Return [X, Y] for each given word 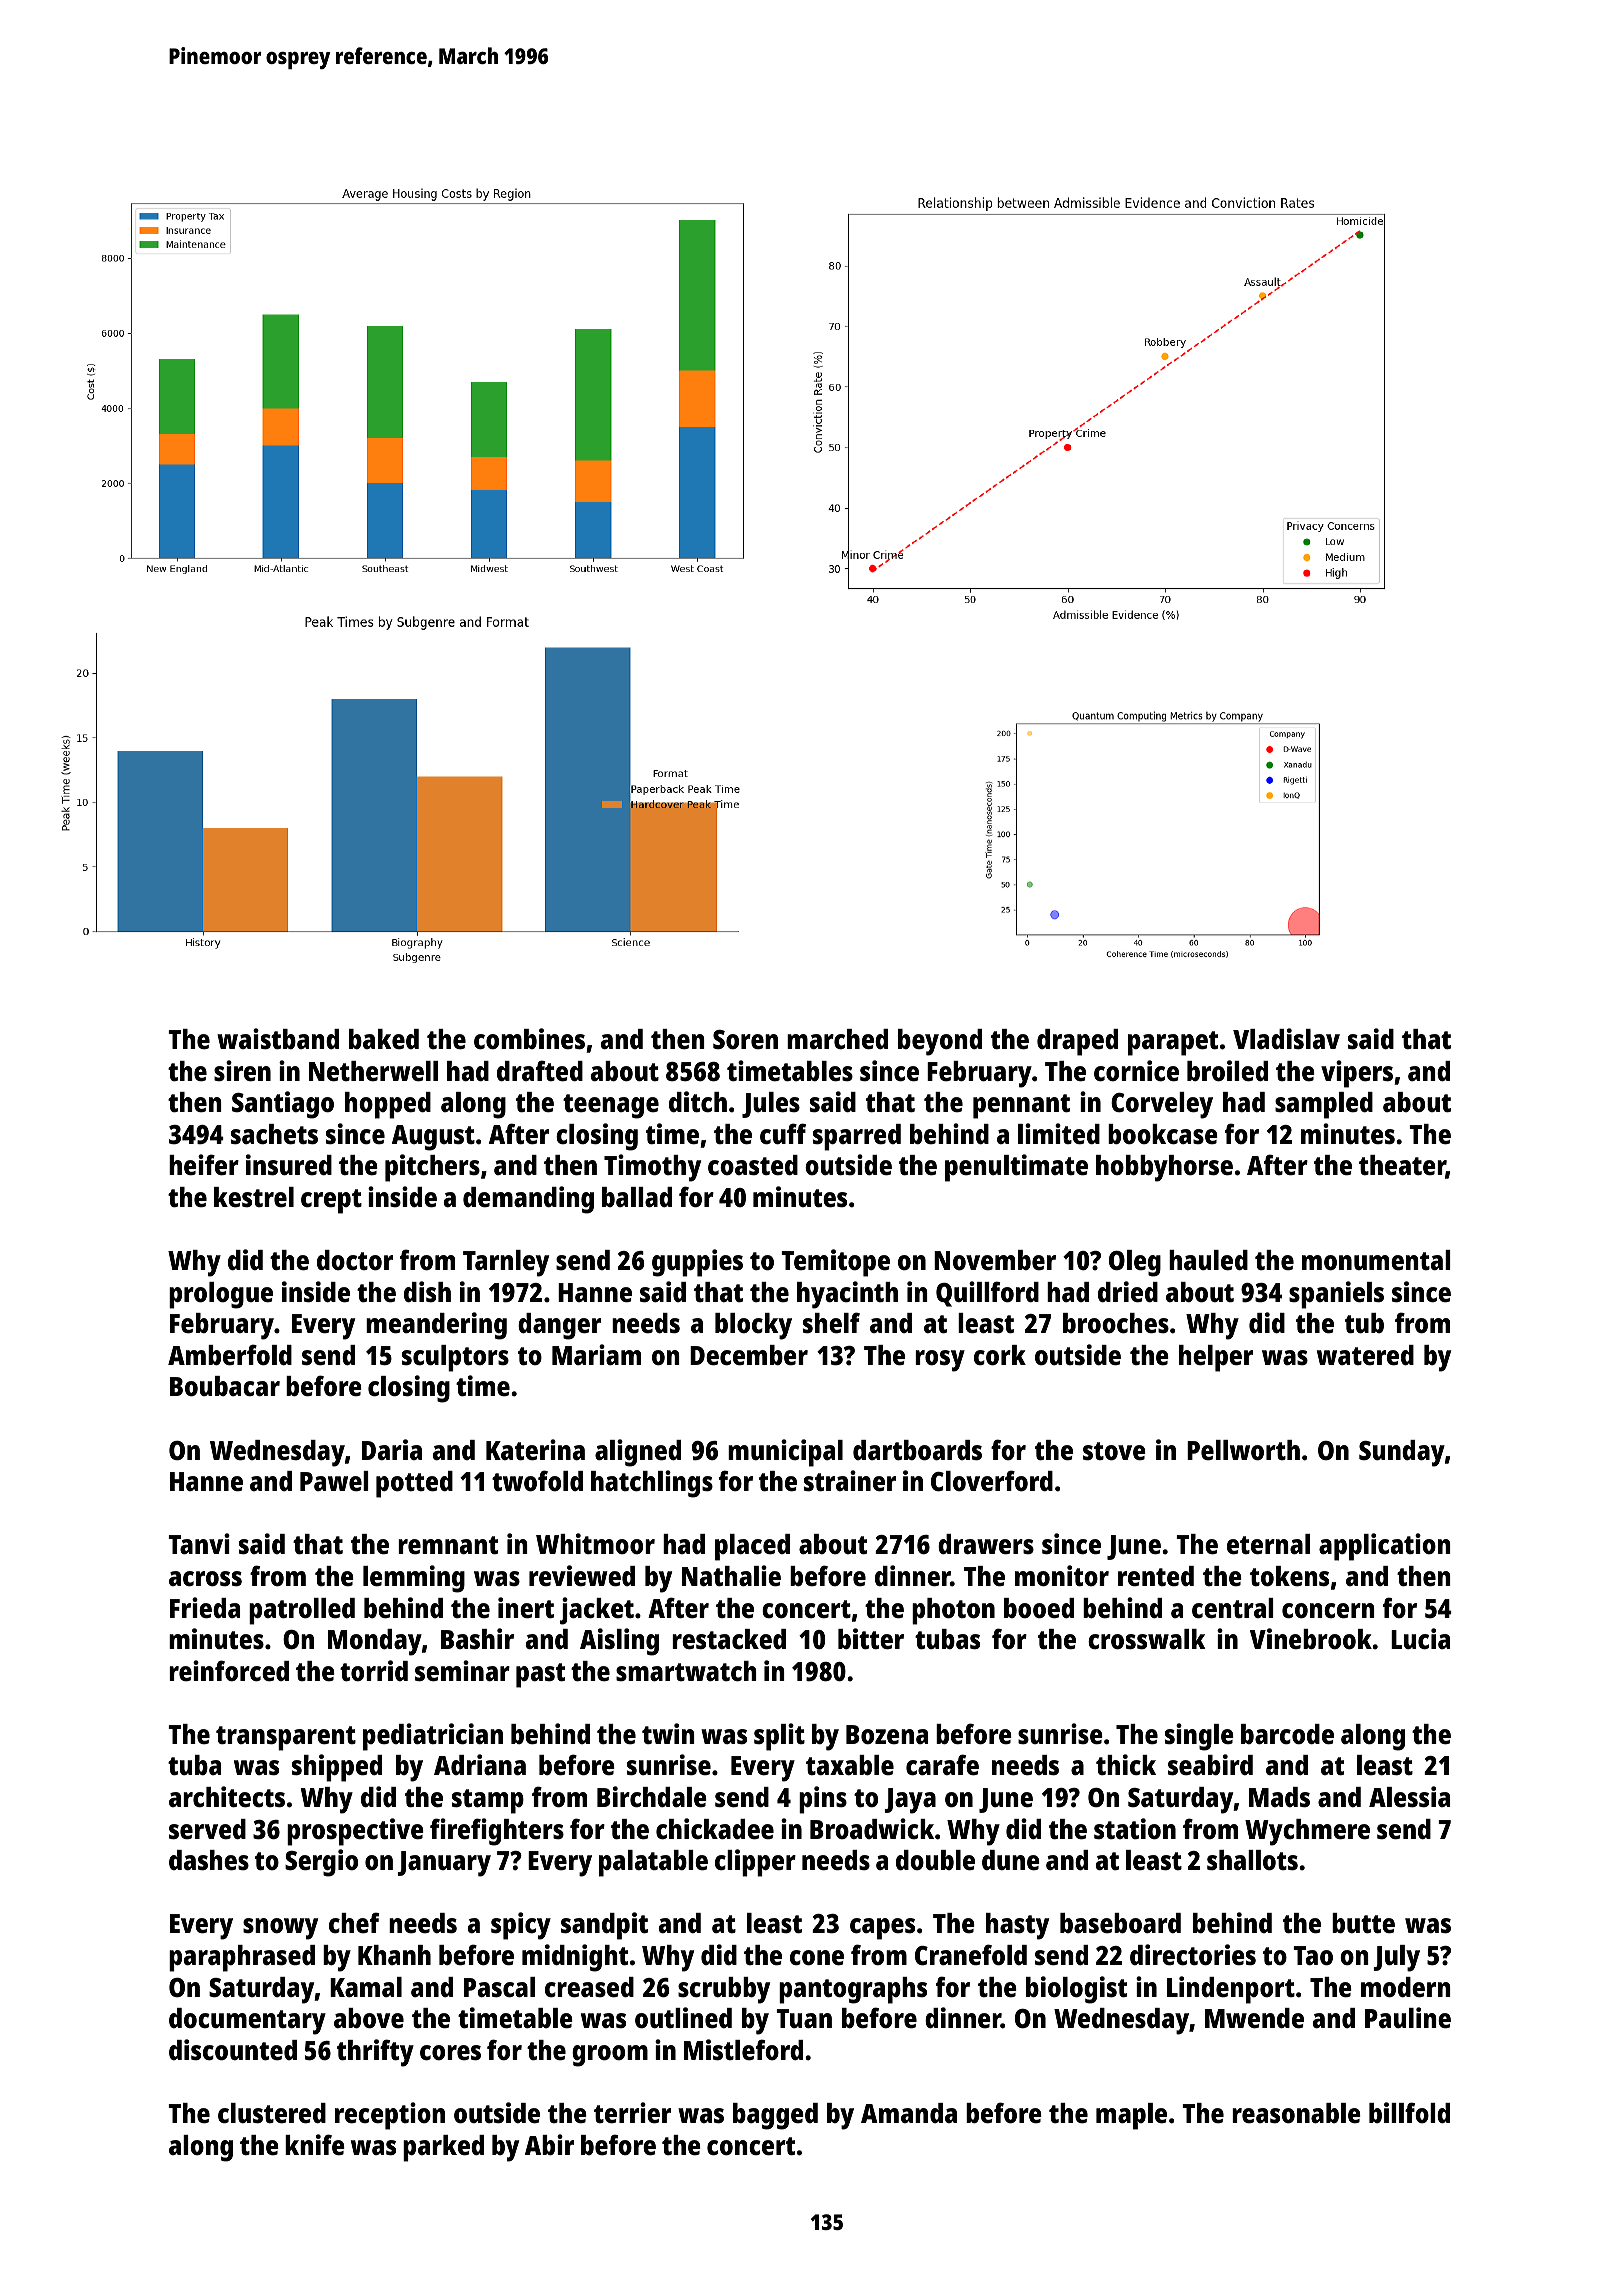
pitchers [432, 1168]
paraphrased [242, 1958]
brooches [1116, 1323]
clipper [755, 1863]
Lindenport [1231, 1990]
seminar [462, 1671]
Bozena [887, 1734]
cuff [783, 1133]
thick [1126, 1764]
